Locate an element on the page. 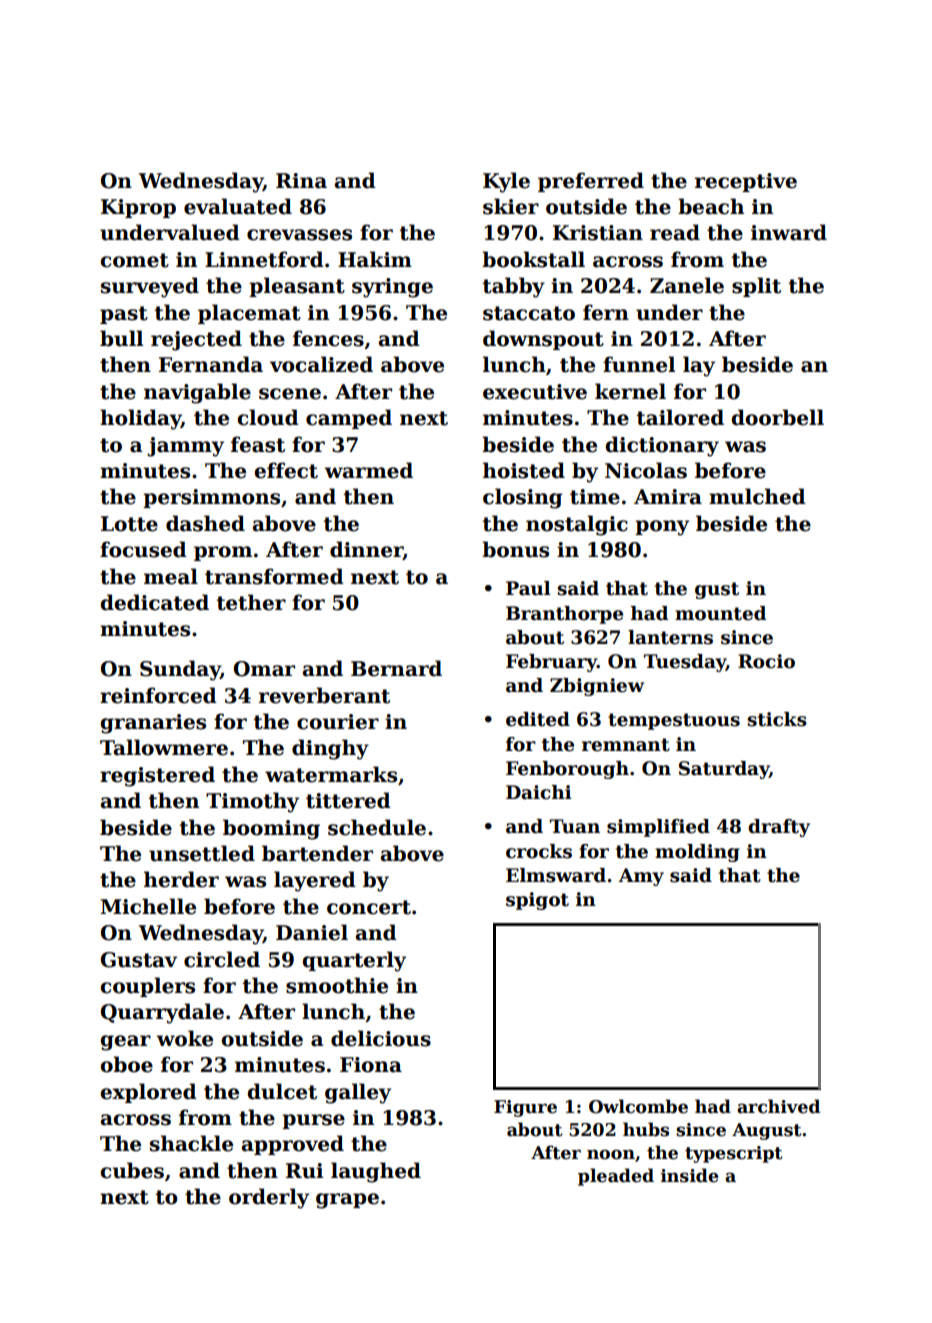 The width and height of the document is (932, 1323). galley is located at coordinates (358, 1093).
